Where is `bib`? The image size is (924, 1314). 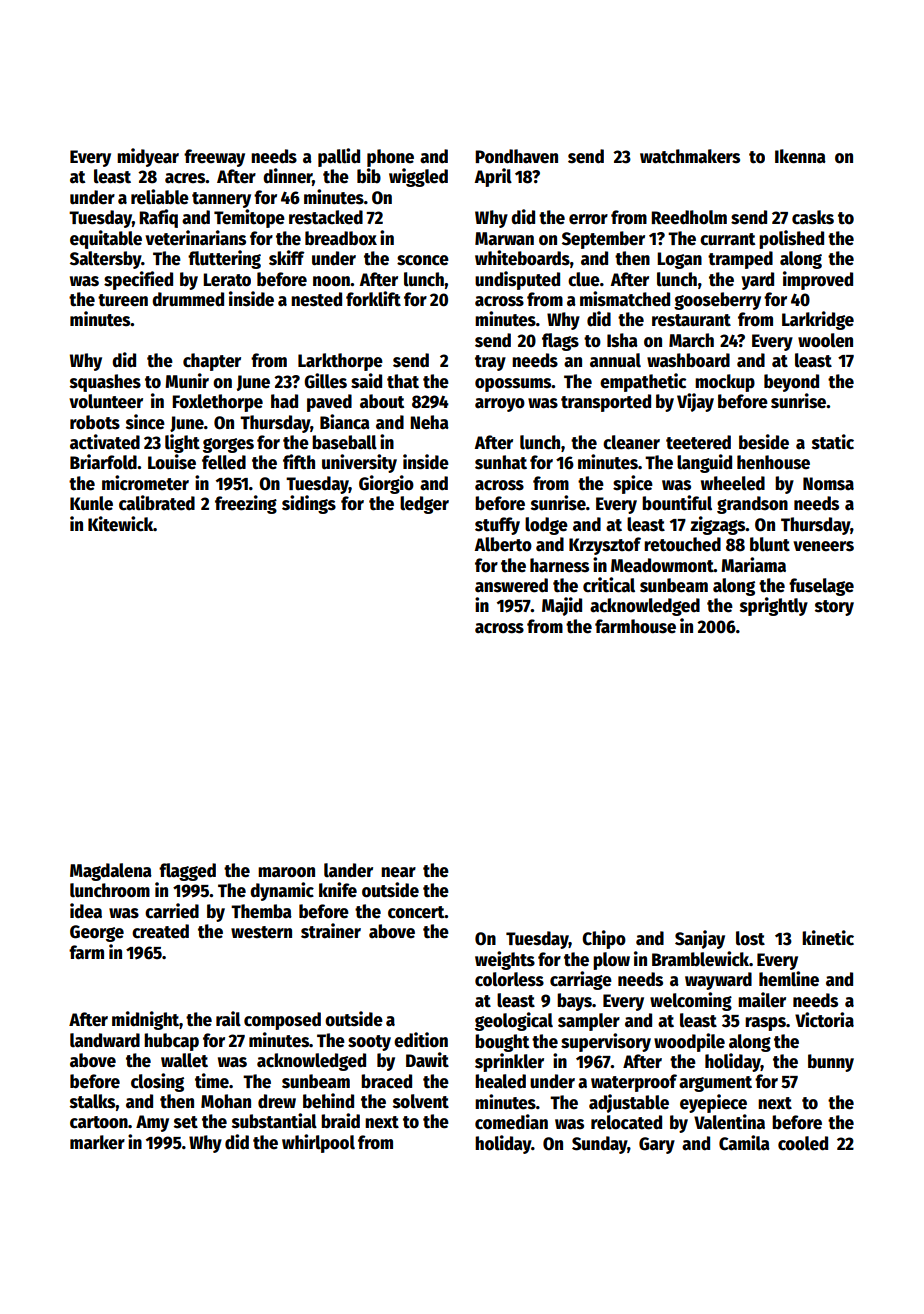
bib is located at coordinates (369, 176).
